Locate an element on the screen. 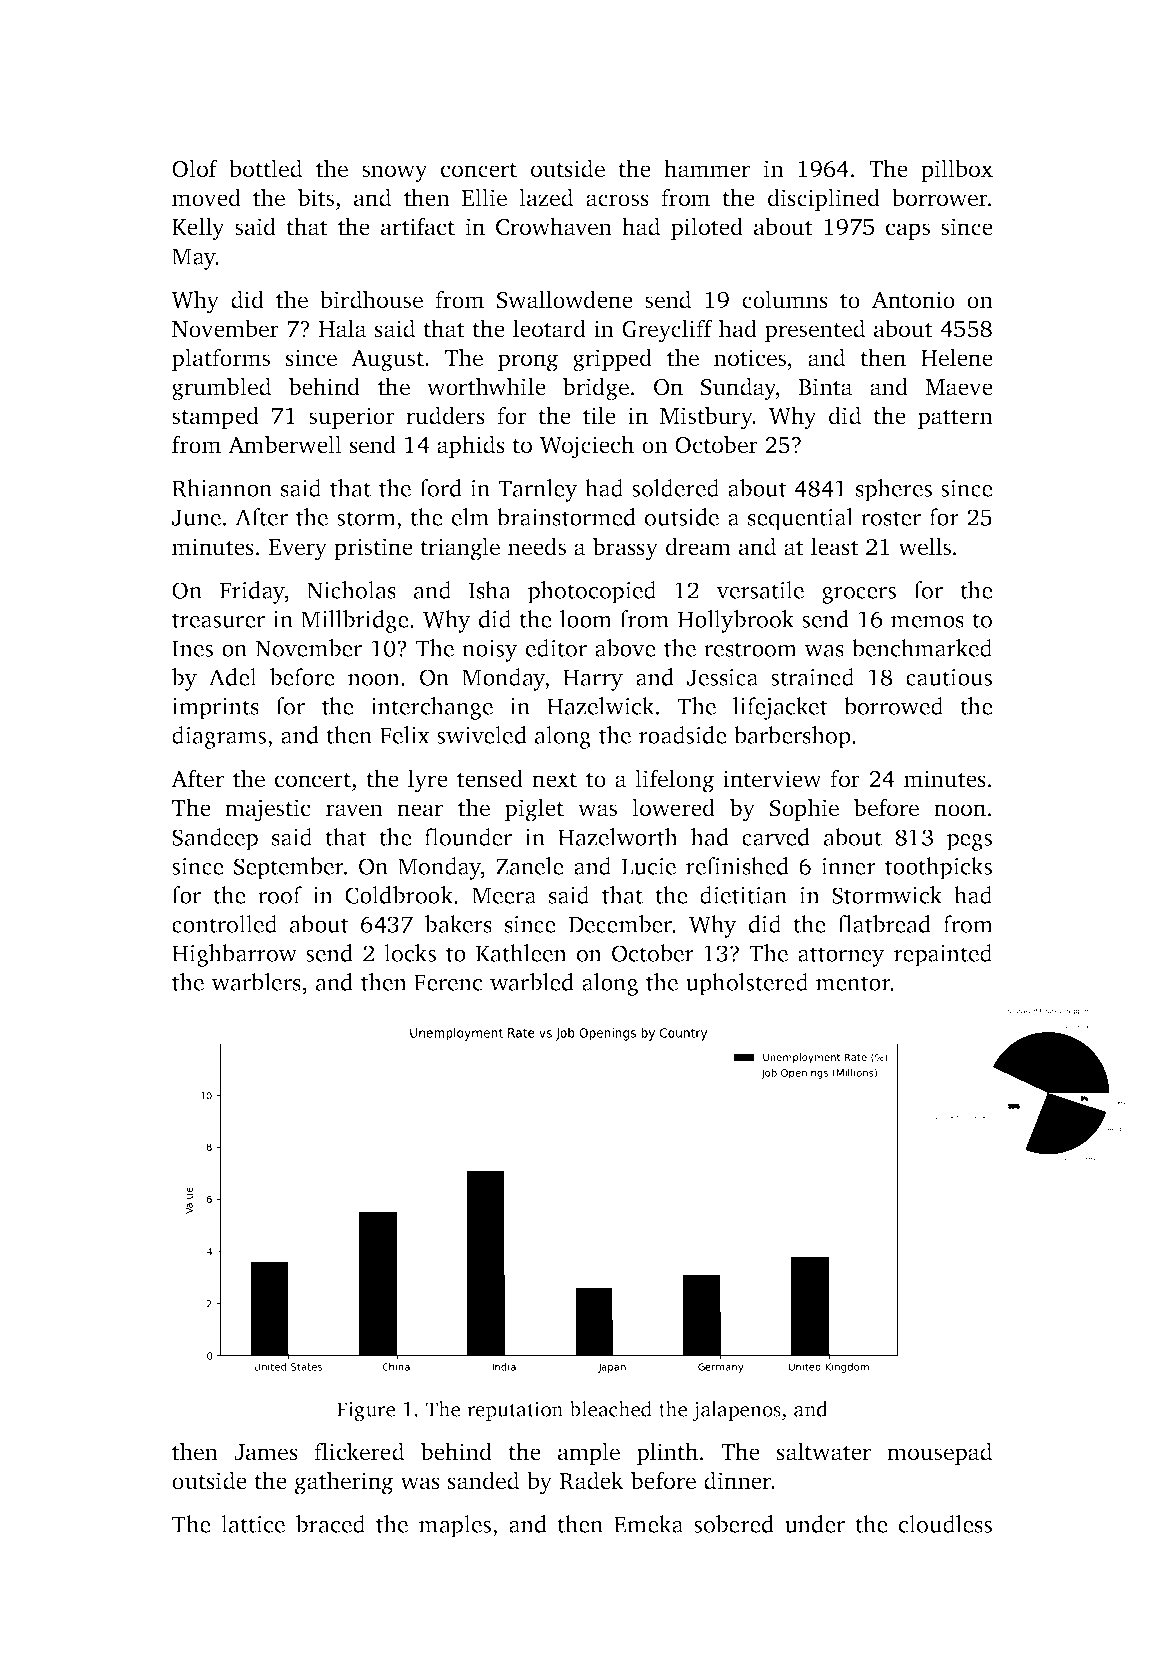 The height and width of the screenshot is (1654, 1165). borrower is located at coordinates (940, 197).
